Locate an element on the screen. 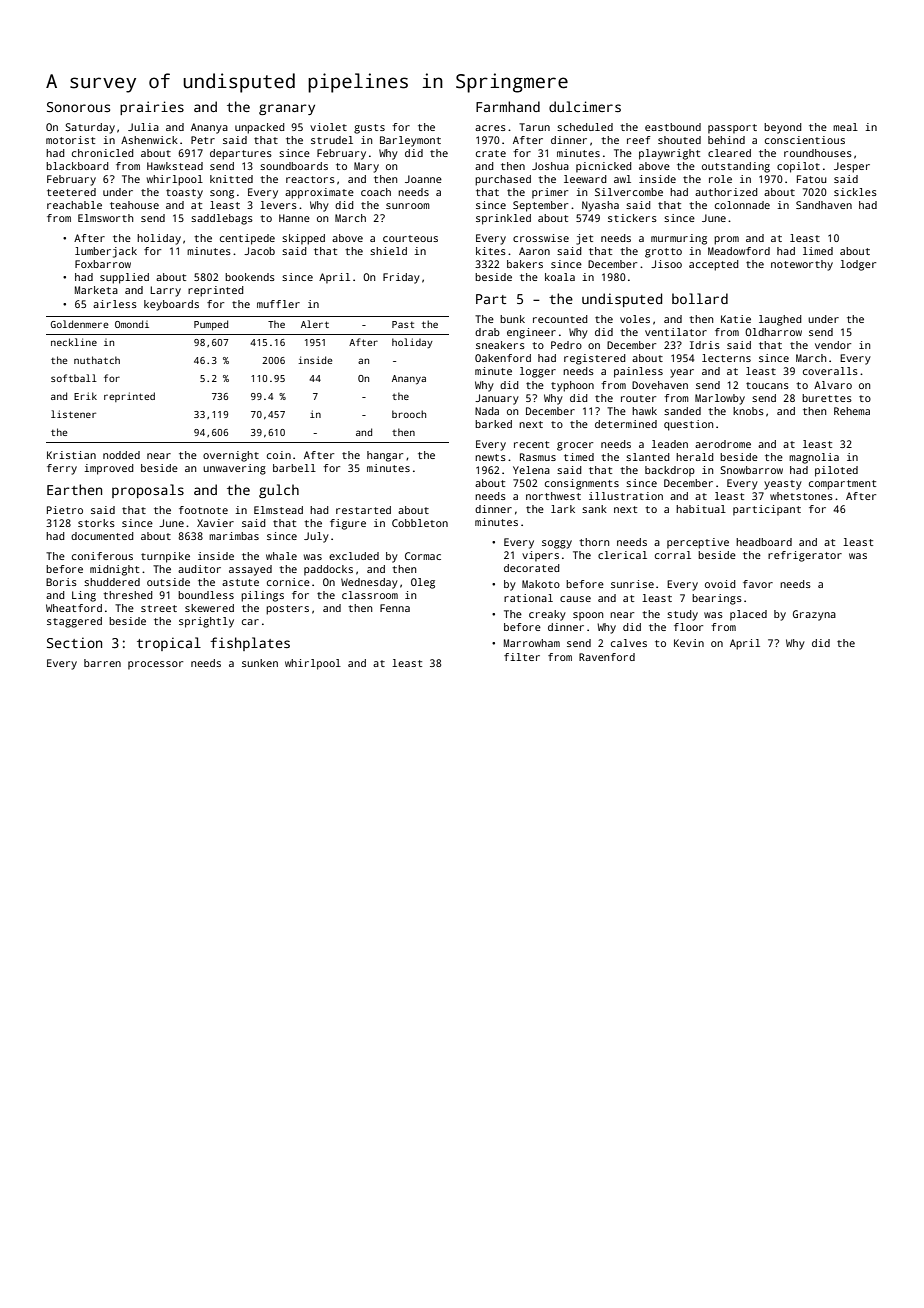 This screenshot has width=924, height=1308. Oakenford is located at coordinates (503, 358).
